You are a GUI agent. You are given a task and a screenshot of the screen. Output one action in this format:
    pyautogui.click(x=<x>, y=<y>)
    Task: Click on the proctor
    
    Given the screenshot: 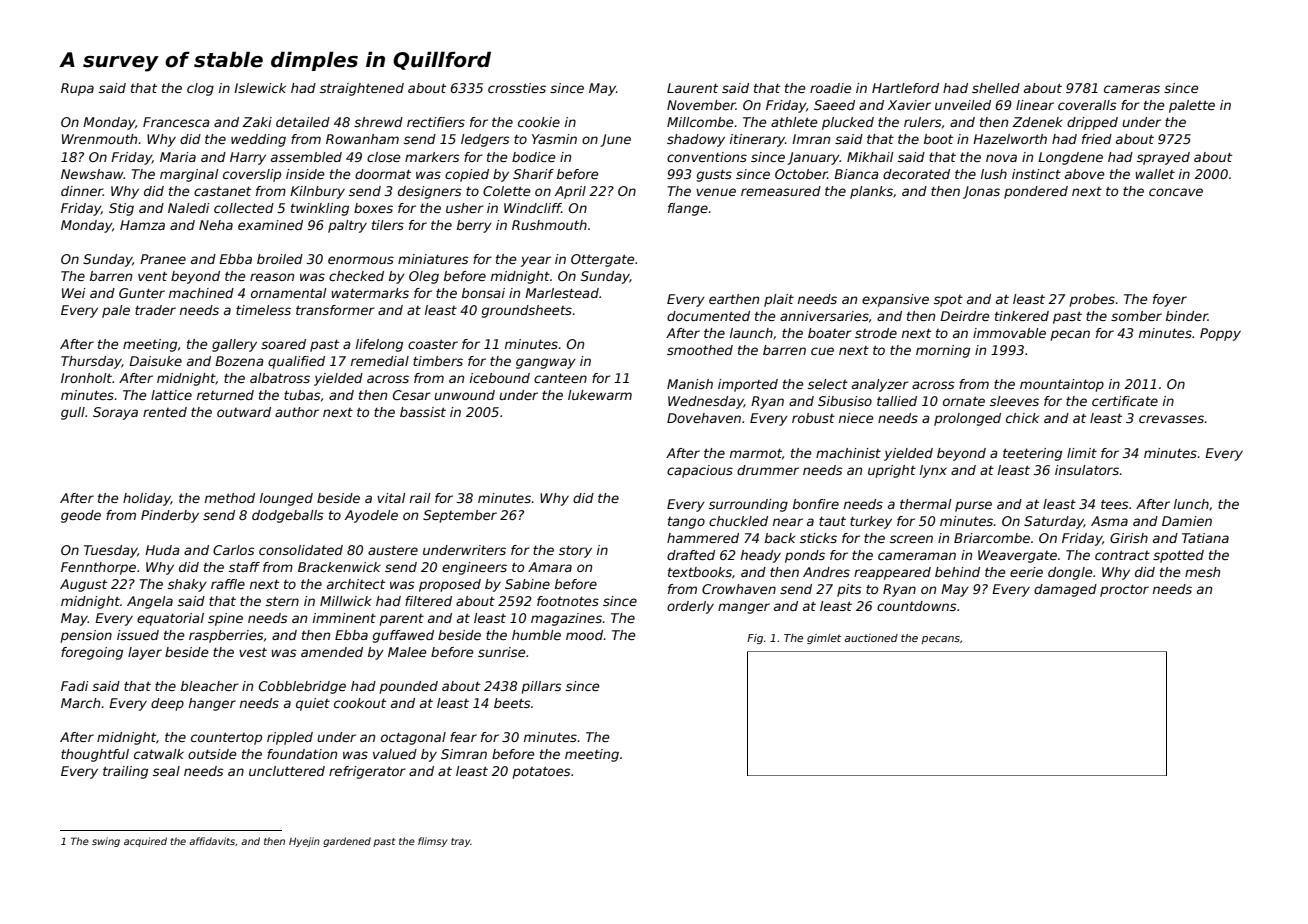 What is the action you would take?
    pyautogui.click(x=1124, y=590)
